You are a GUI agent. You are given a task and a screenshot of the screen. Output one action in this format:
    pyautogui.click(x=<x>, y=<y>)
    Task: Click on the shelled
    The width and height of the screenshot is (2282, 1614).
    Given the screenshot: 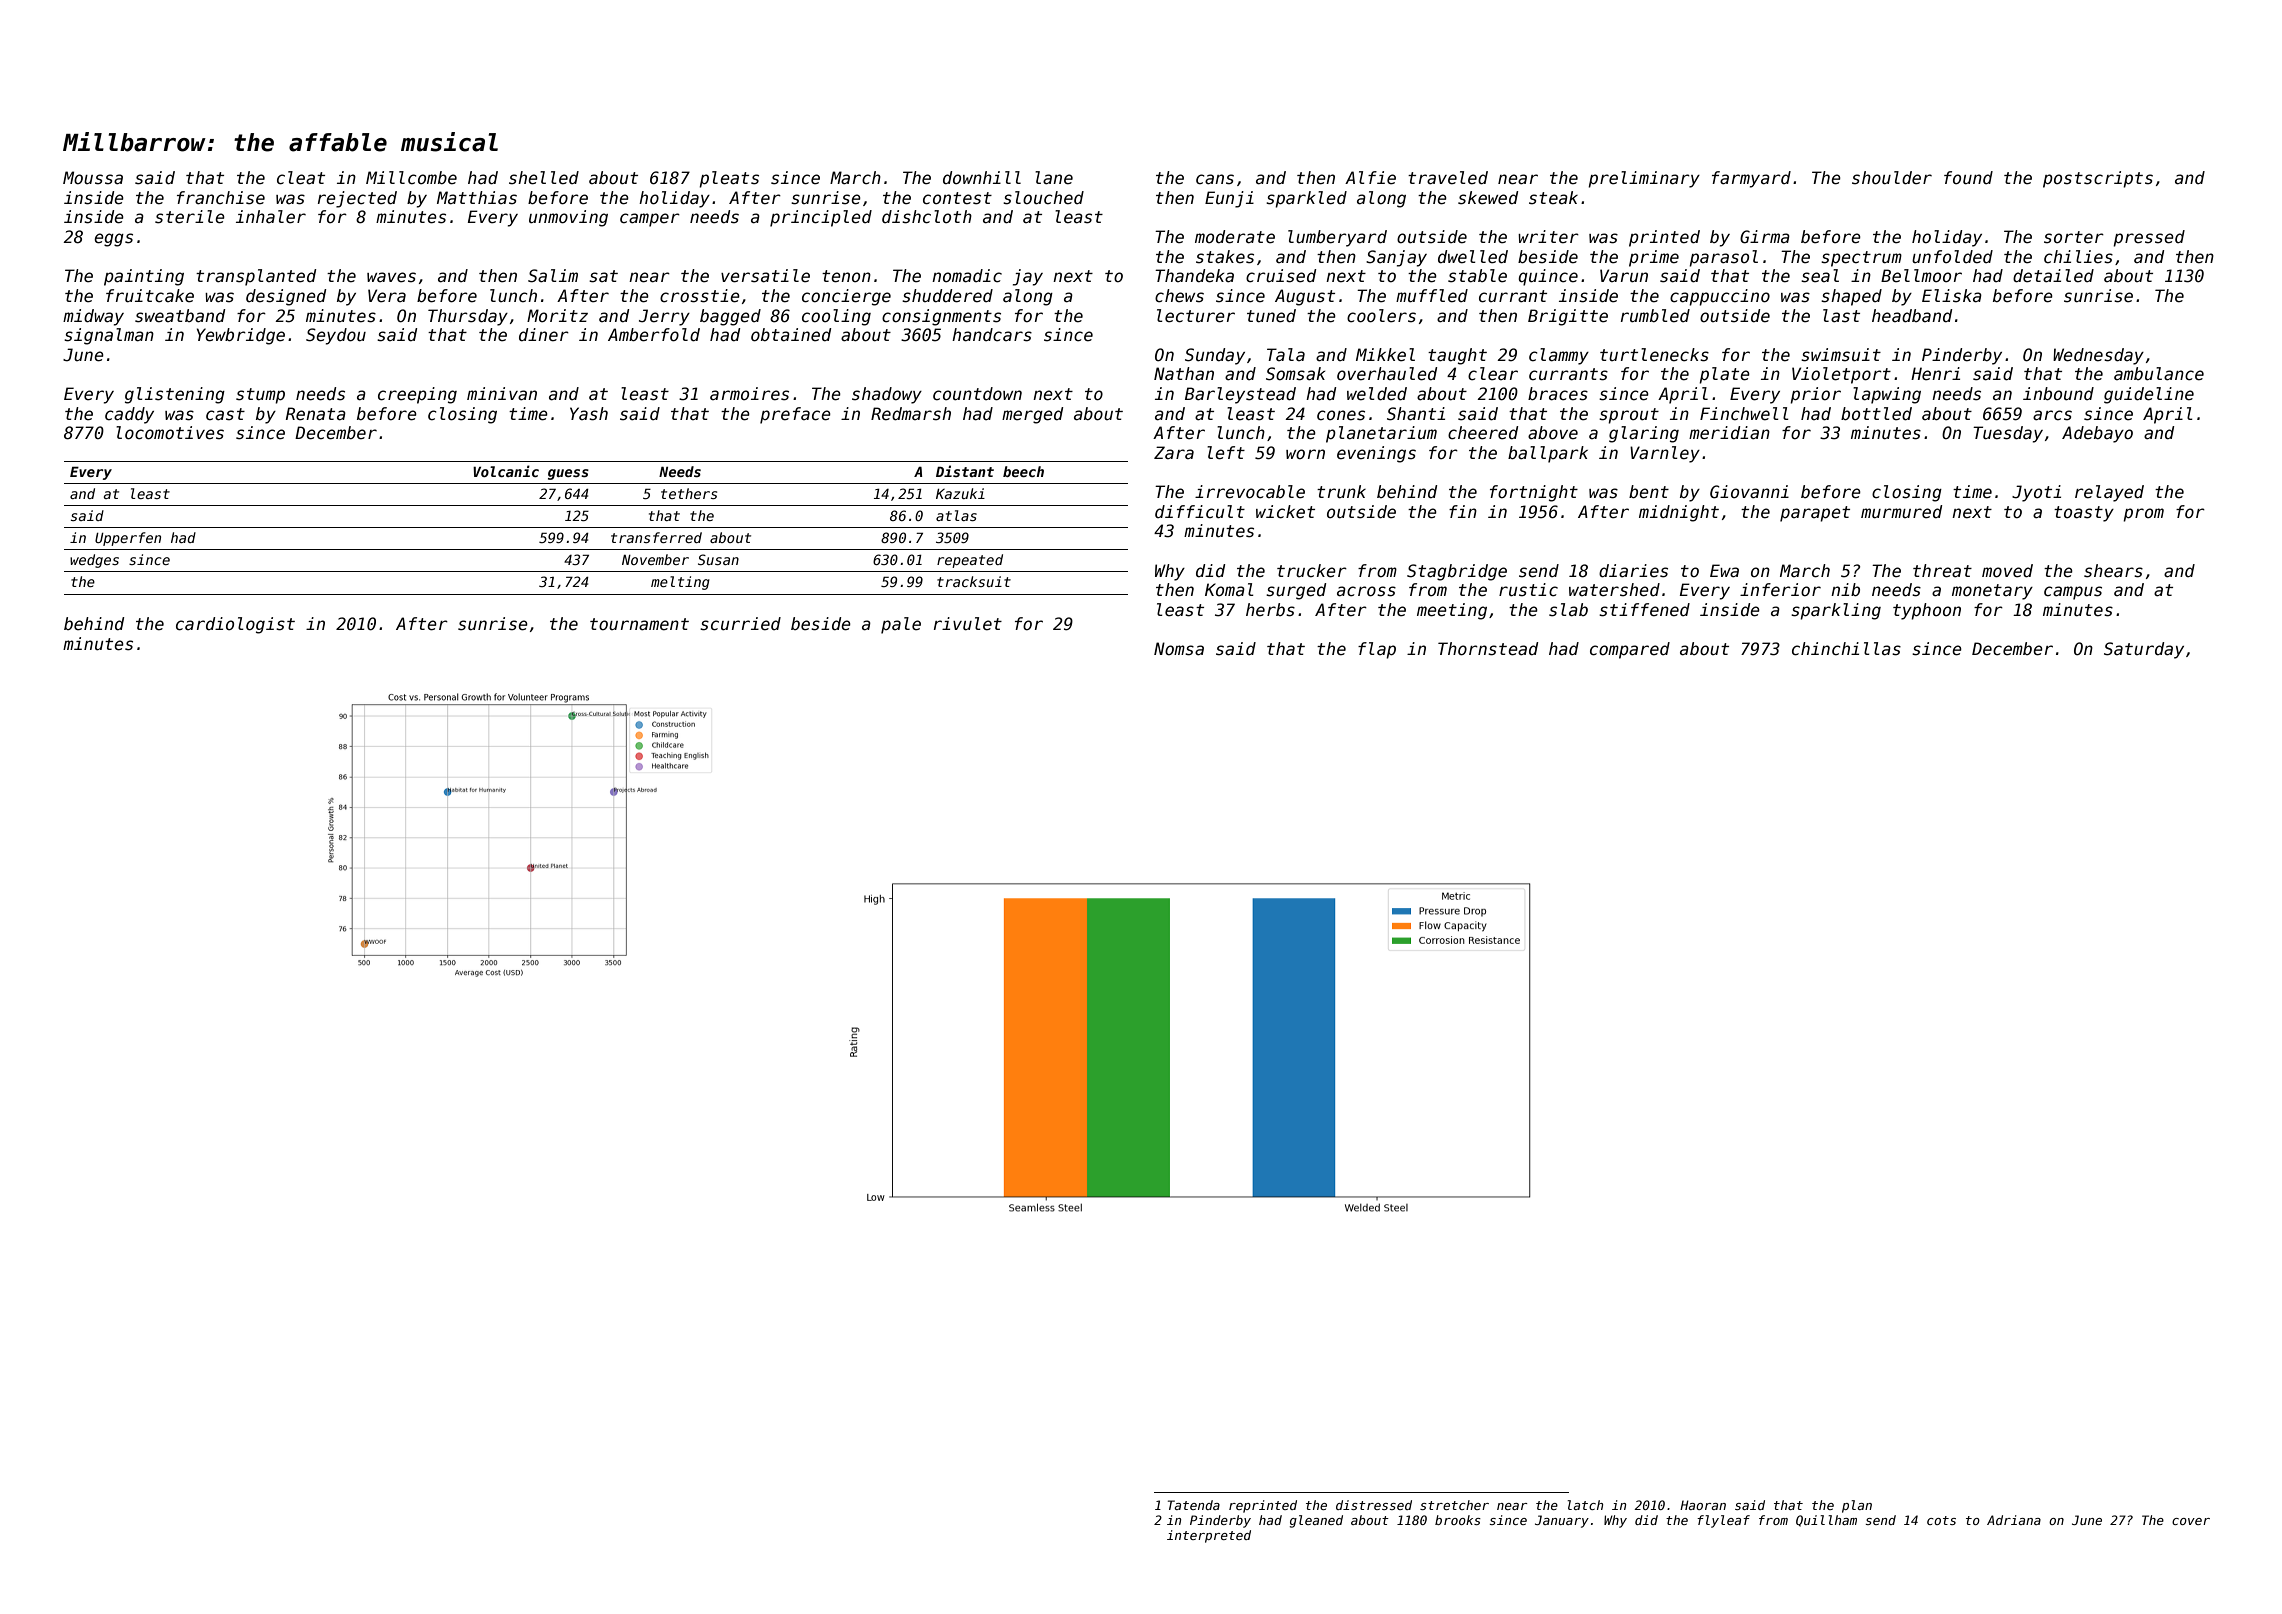 What is the action you would take?
    pyautogui.click(x=544, y=178)
